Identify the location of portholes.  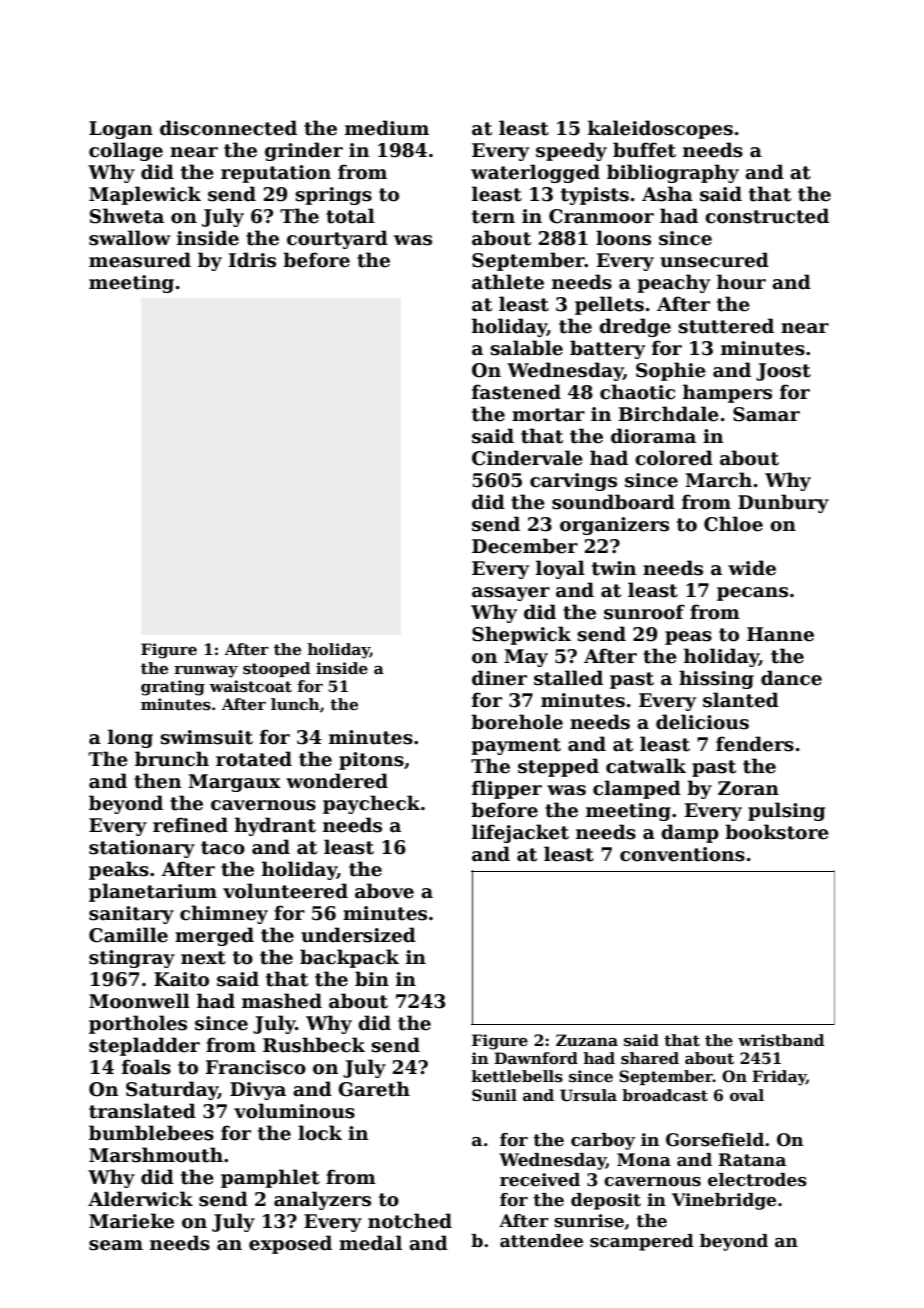
(138, 1024).
